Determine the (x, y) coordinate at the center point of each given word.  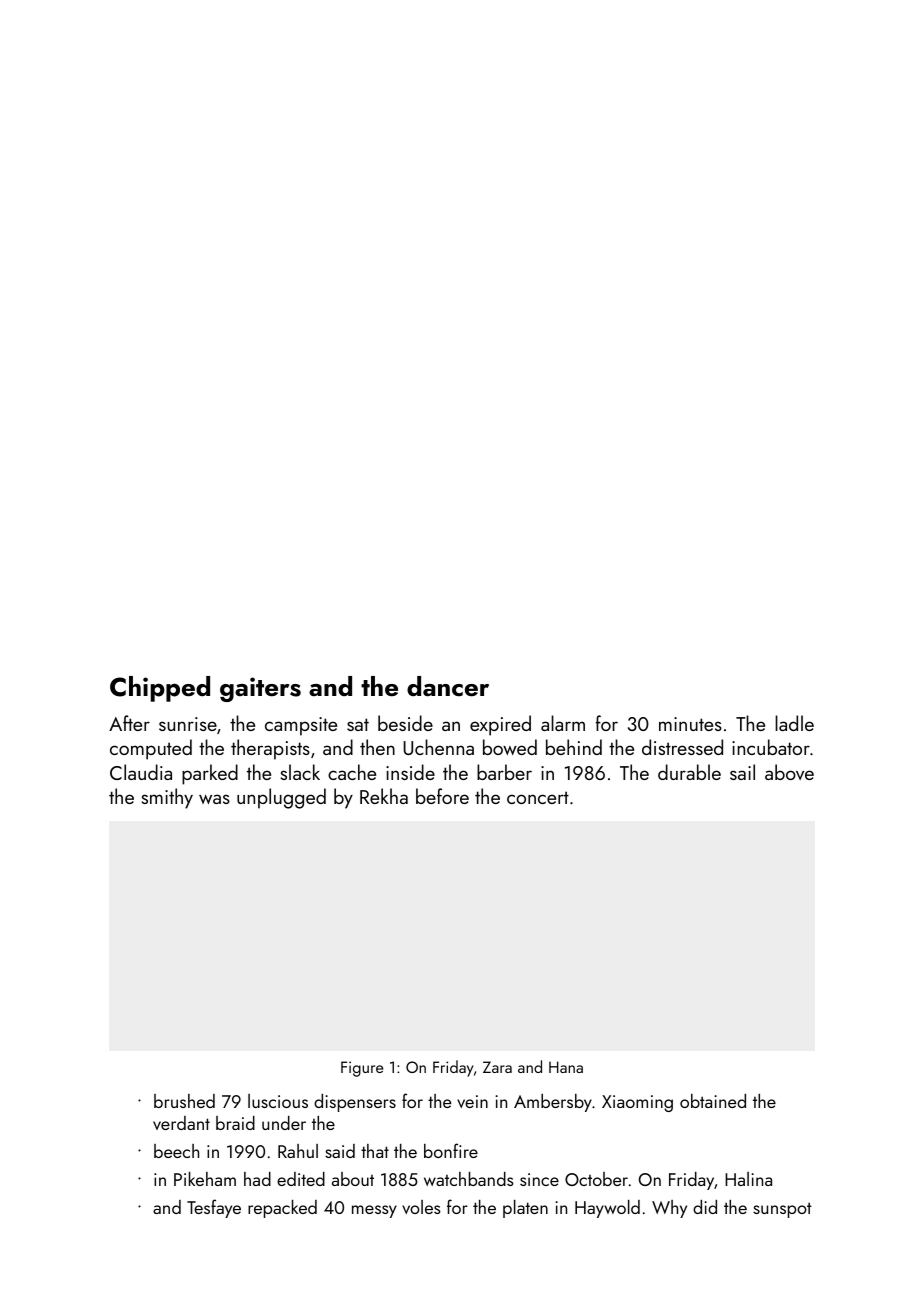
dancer (448, 686)
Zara (497, 1067)
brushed (184, 1101)
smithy (167, 798)
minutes (690, 724)
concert (538, 797)
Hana (566, 1067)
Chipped (160, 689)
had (257, 1179)
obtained (713, 1101)
